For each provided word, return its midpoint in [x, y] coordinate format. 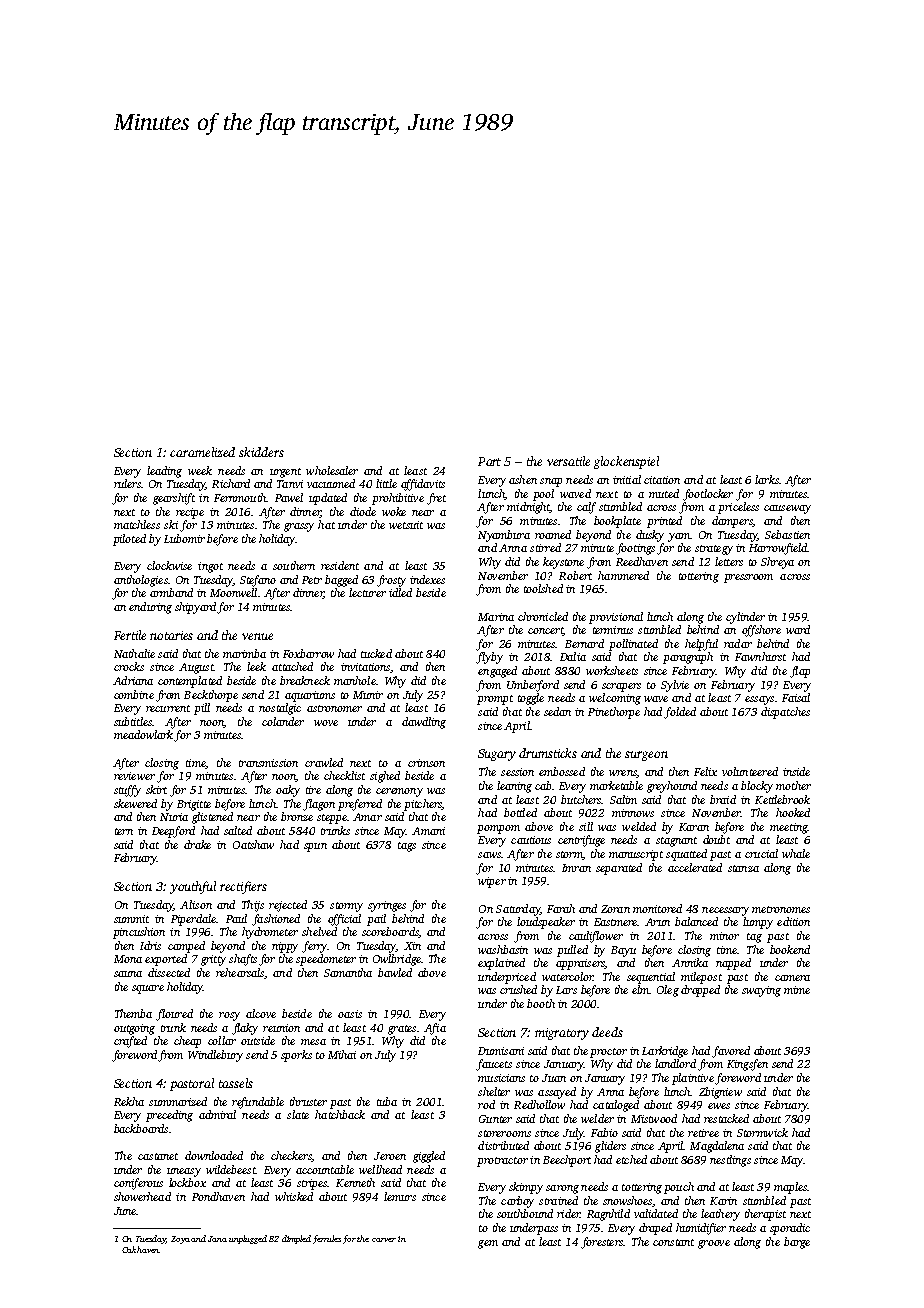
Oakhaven [140, 1249]
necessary [725, 911]
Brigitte [194, 805]
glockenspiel [626, 462]
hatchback [340, 1114]
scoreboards [390, 931]
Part [489, 461]
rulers [127, 483]
